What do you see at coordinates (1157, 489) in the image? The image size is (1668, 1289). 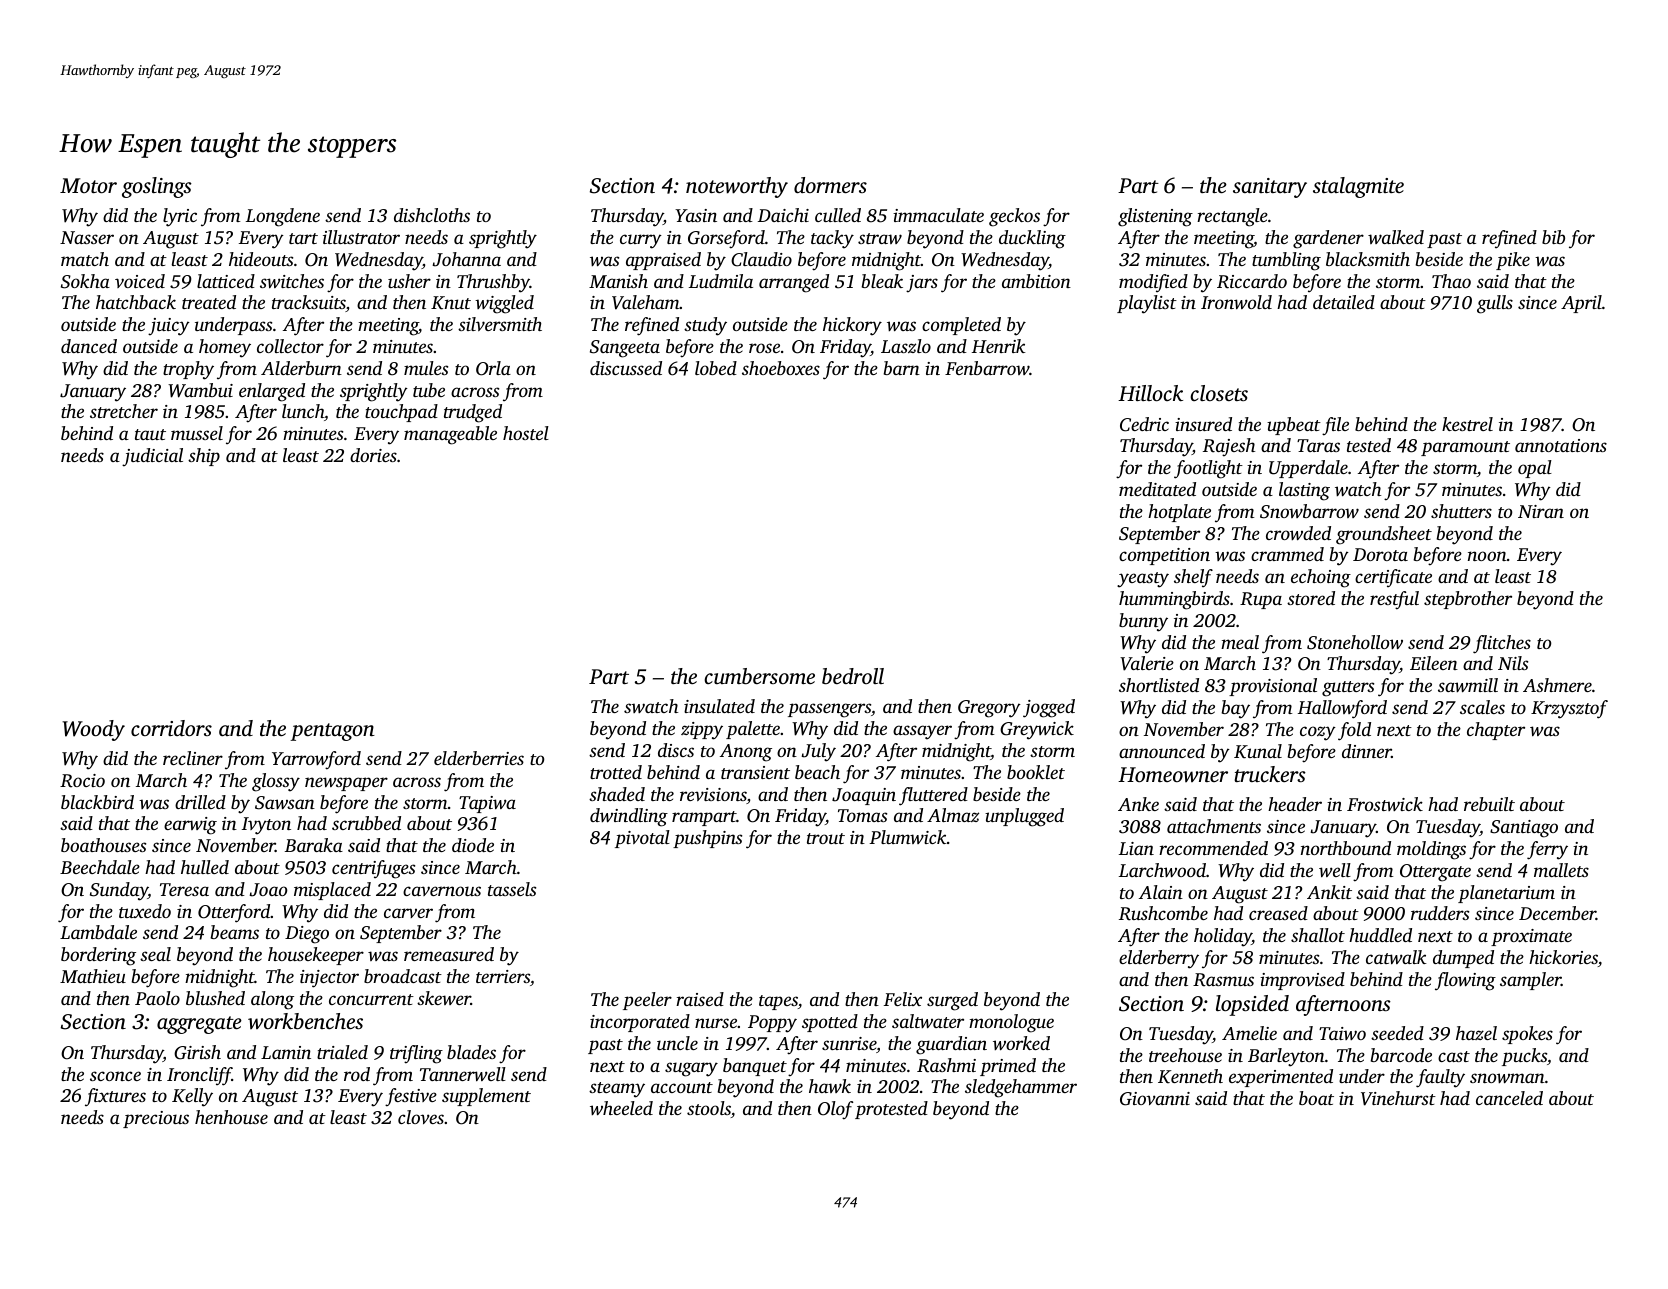 I see `meditated` at bounding box center [1157, 489].
